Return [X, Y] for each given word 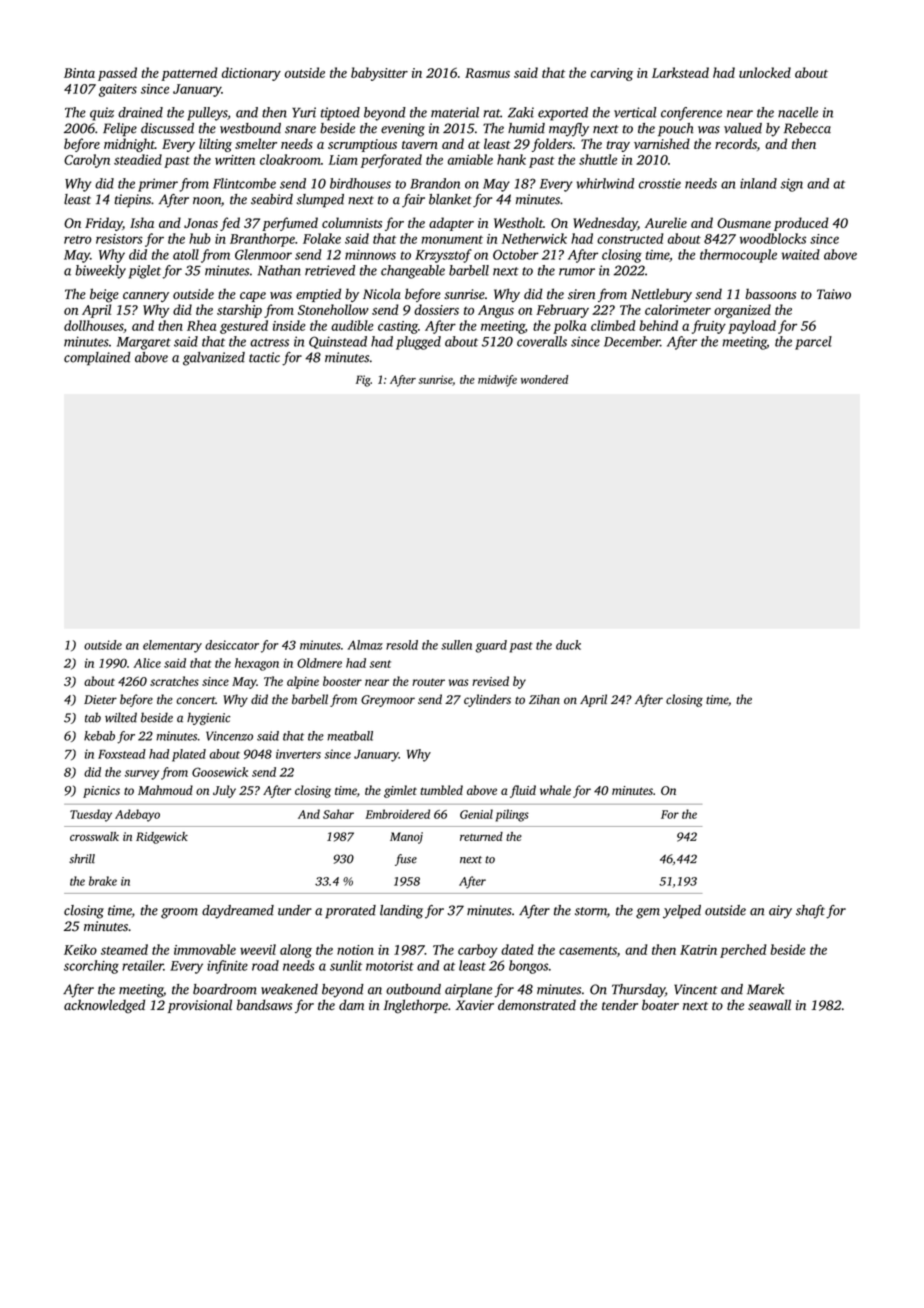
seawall [769, 1005]
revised [490, 681]
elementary [172, 646]
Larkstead [680, 72]
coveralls [542, 341]
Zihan [544, 699]
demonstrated [537, 1005]
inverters [298, 754]
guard [491, 646]
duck [568, 645]
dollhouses [93, 325]
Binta [79, 73]
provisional [200, 1006]
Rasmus [487, 73]
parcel [813, 343]
